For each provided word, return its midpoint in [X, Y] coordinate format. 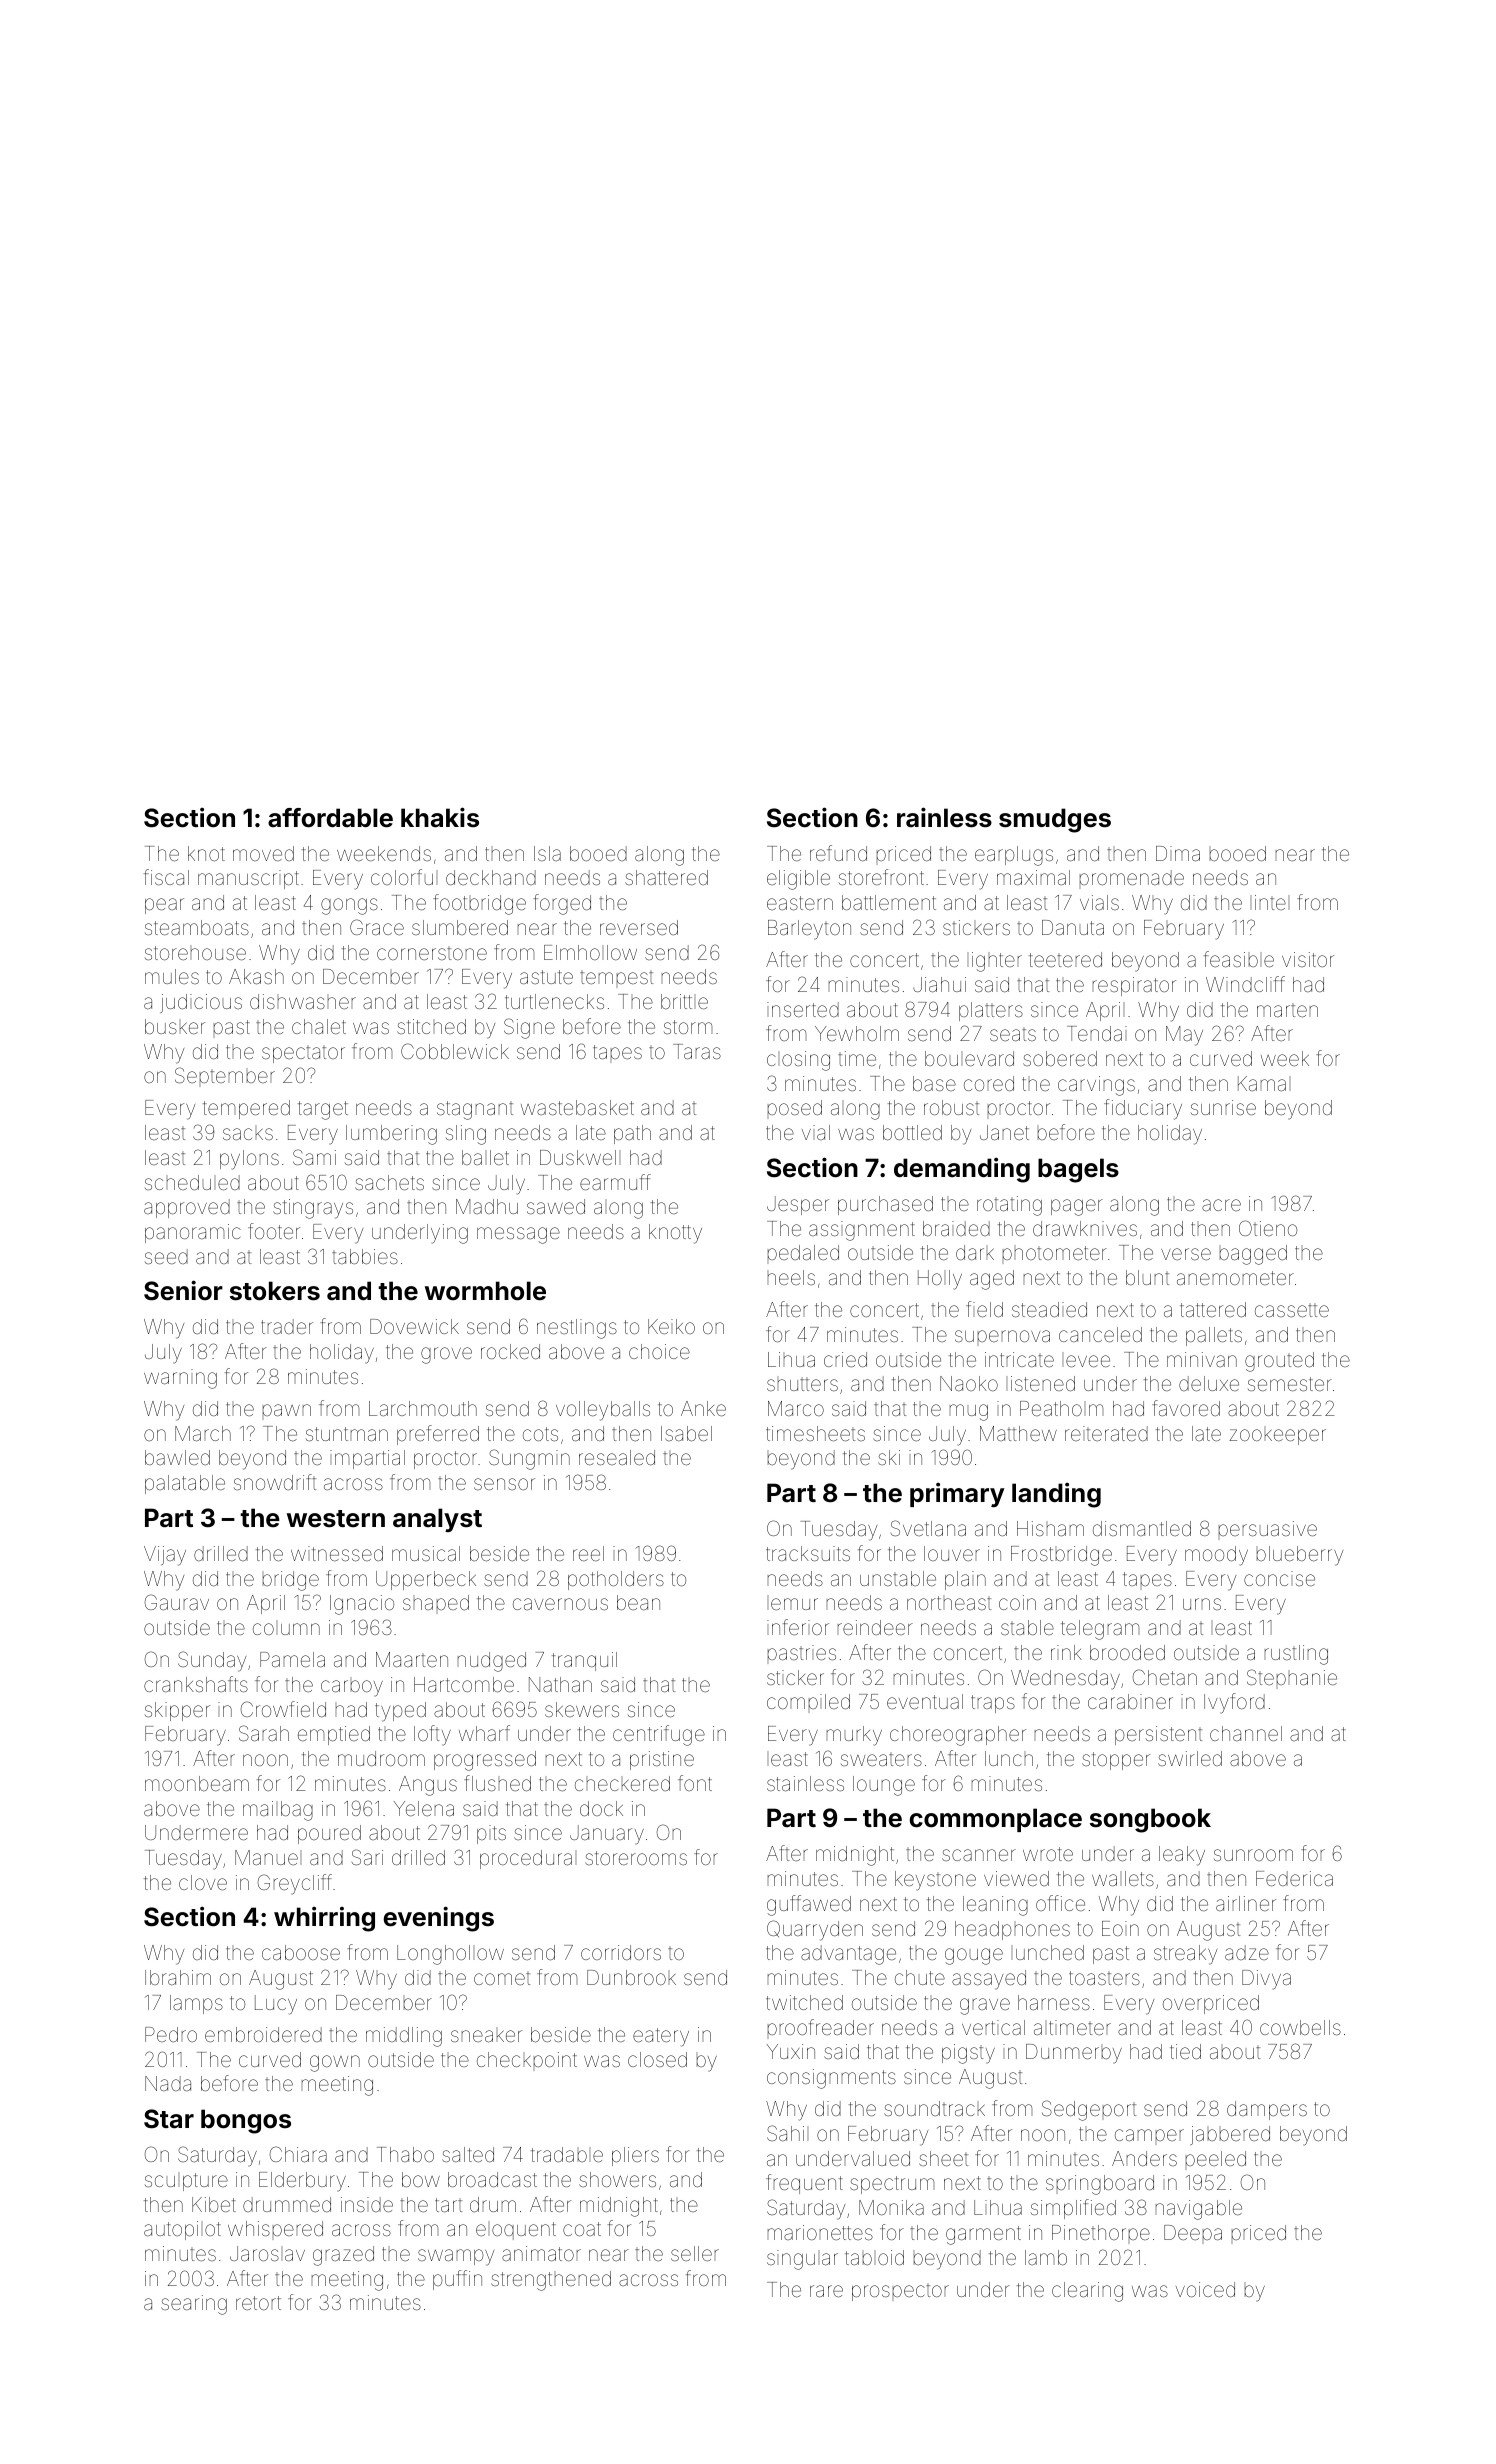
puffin [457, 2280]
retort [258, 2303]
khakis [440, 817]
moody [1216, 1556]
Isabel [686, 1433]
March [203, 1433]
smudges [1055, 820]
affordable [330, 818]
